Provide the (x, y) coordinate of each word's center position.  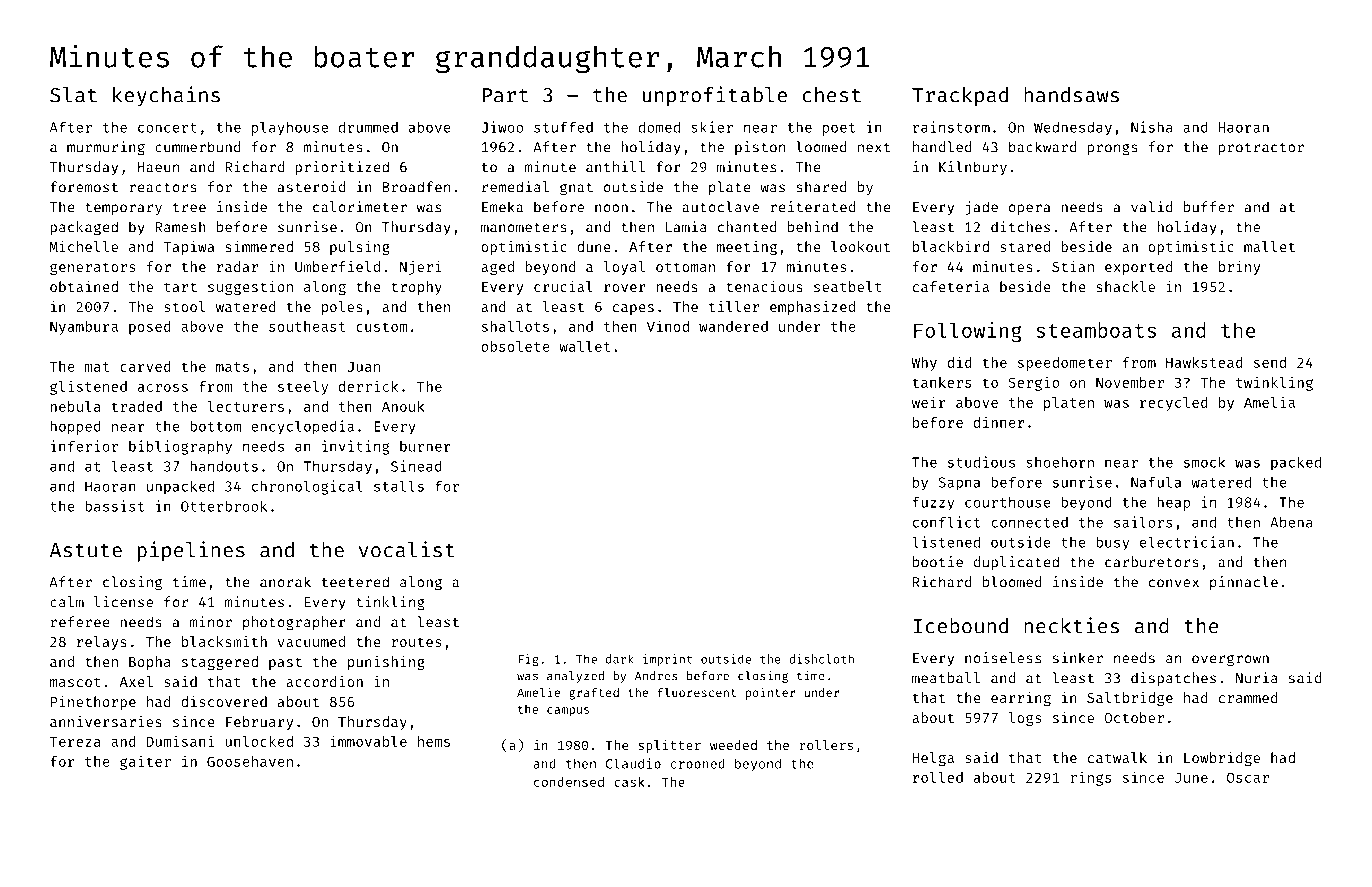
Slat (73, 95)
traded (136, 406)
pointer (770, 694)
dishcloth (821, 659)
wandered (733, 326)
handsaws (1071, 95)
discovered (224, 701)
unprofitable (715, 96)
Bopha (150, 663)
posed (150, 328)
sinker (1078, 658)
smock (1205, 462)
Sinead (416, 466)
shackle (1126, 286)
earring (1021, 699)
